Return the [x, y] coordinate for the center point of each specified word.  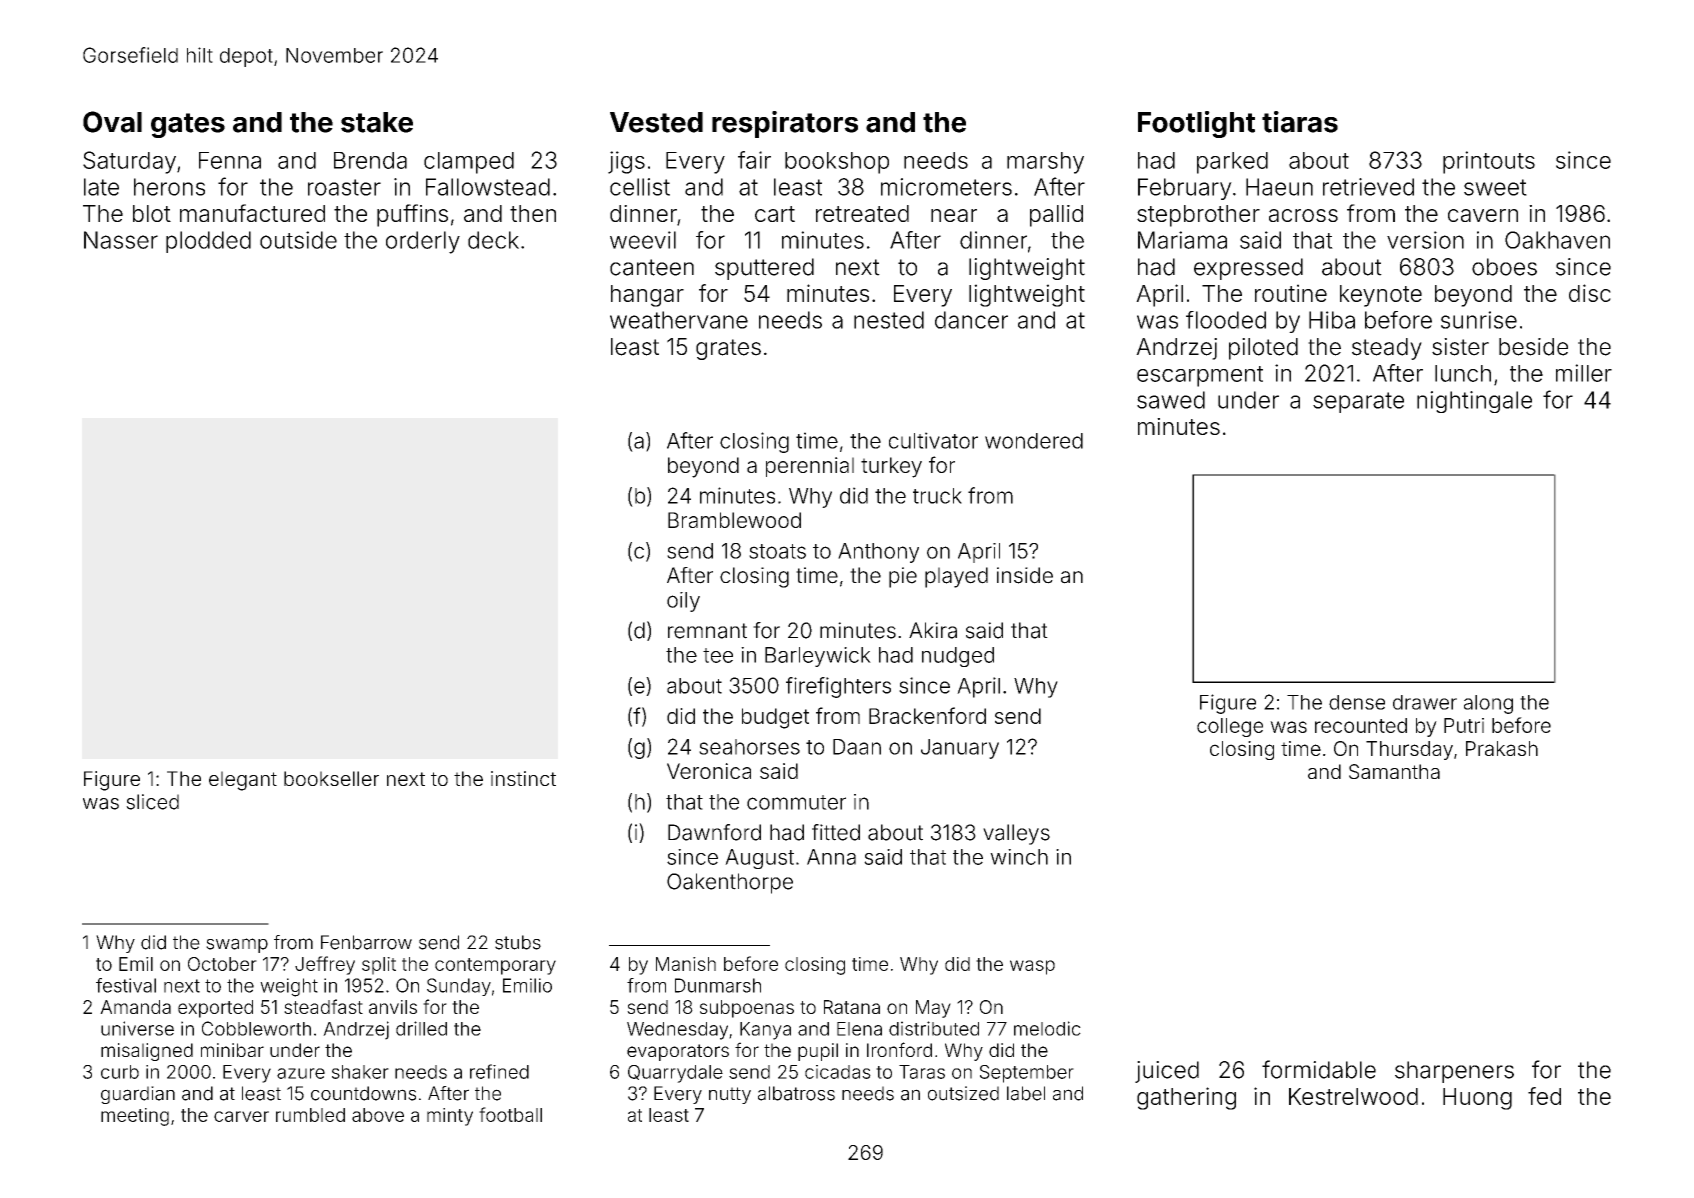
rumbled [310, 1115]
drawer [1425, 702]
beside [1533, 347]
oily [683, 602]
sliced [152, 802]
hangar [647, 296]
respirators [785, 124]
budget [775, 718]
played [956, 577]
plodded [208, 242]
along [1488, 704]
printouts [1489, 162]
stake [377, 122]
